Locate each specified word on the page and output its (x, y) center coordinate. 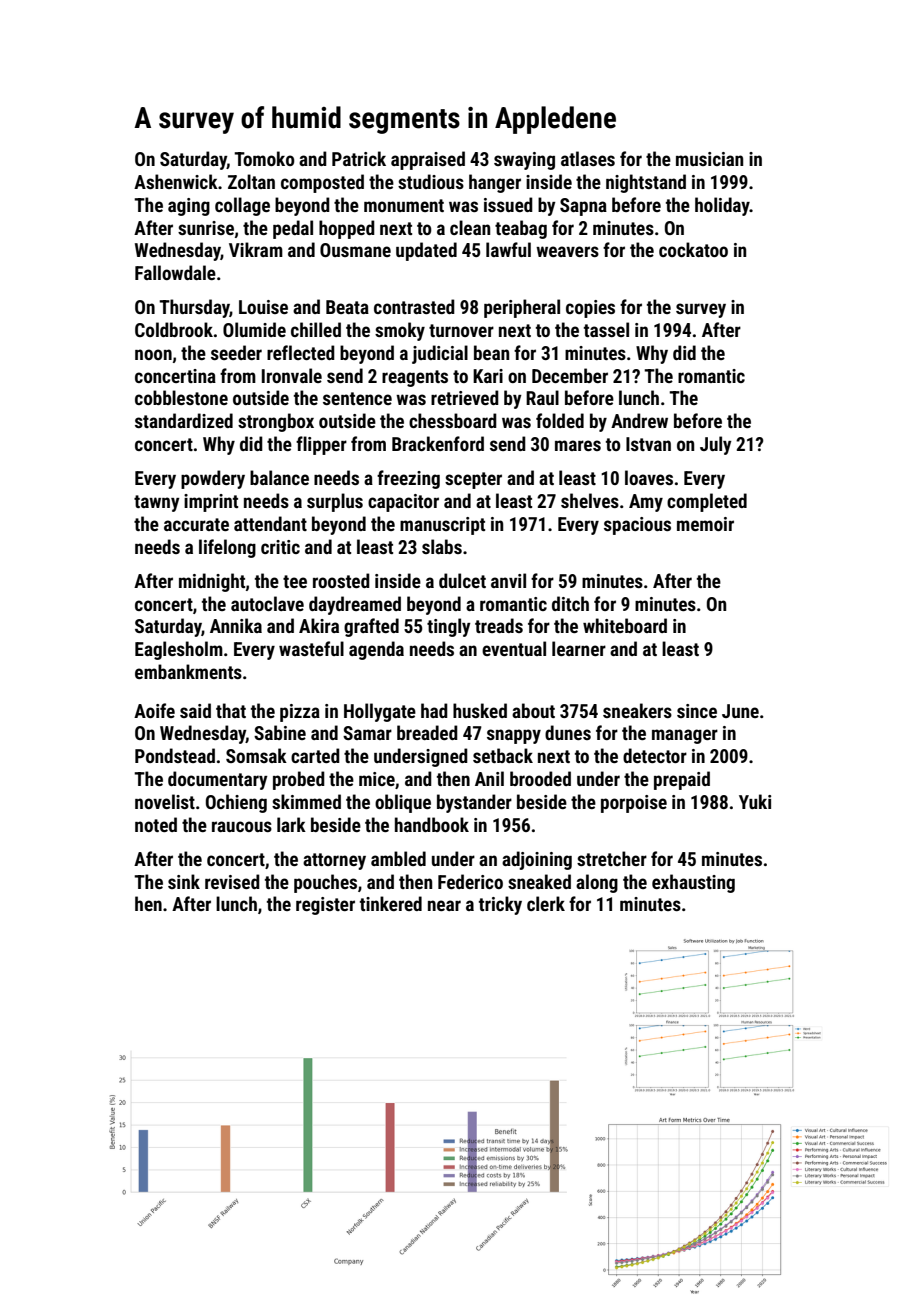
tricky (500, 905)
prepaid (682, 780)
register (325, 906)
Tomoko (264, 158)
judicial (440, 354)
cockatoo (693, 249)
